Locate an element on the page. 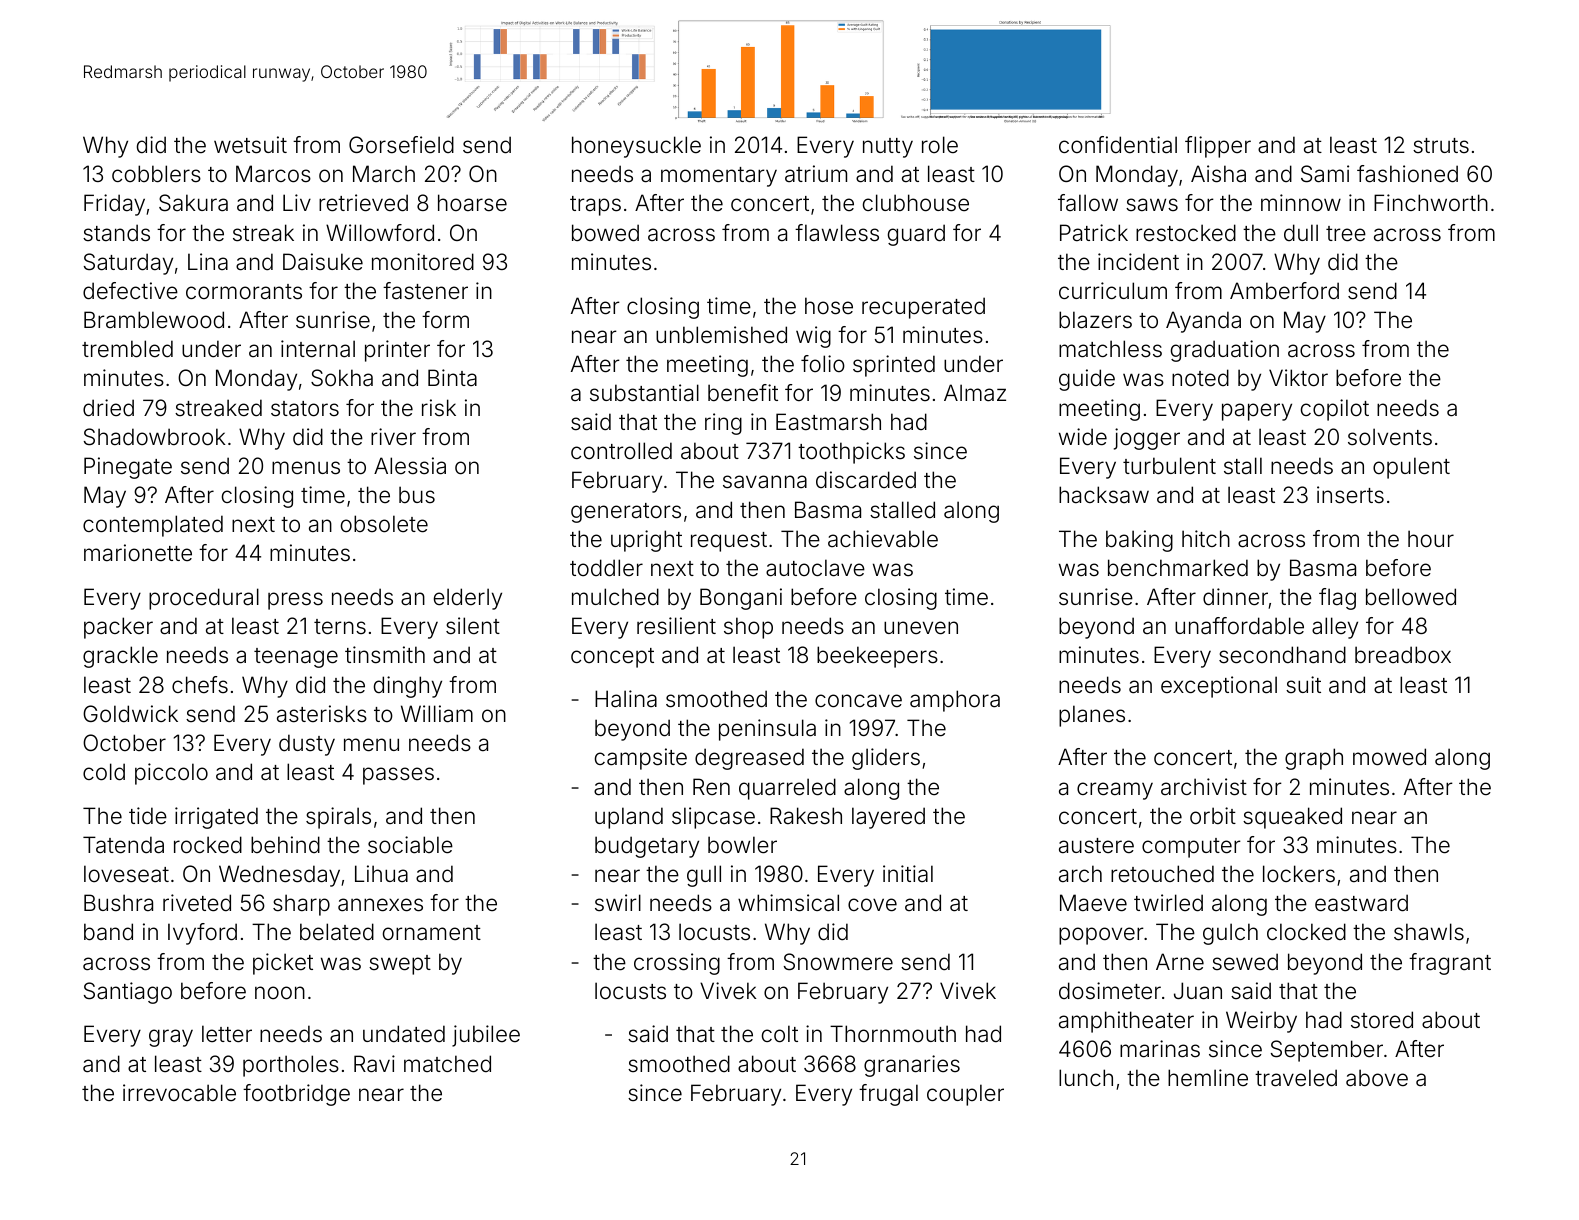  dull is located at coordinates (1301, 232).
